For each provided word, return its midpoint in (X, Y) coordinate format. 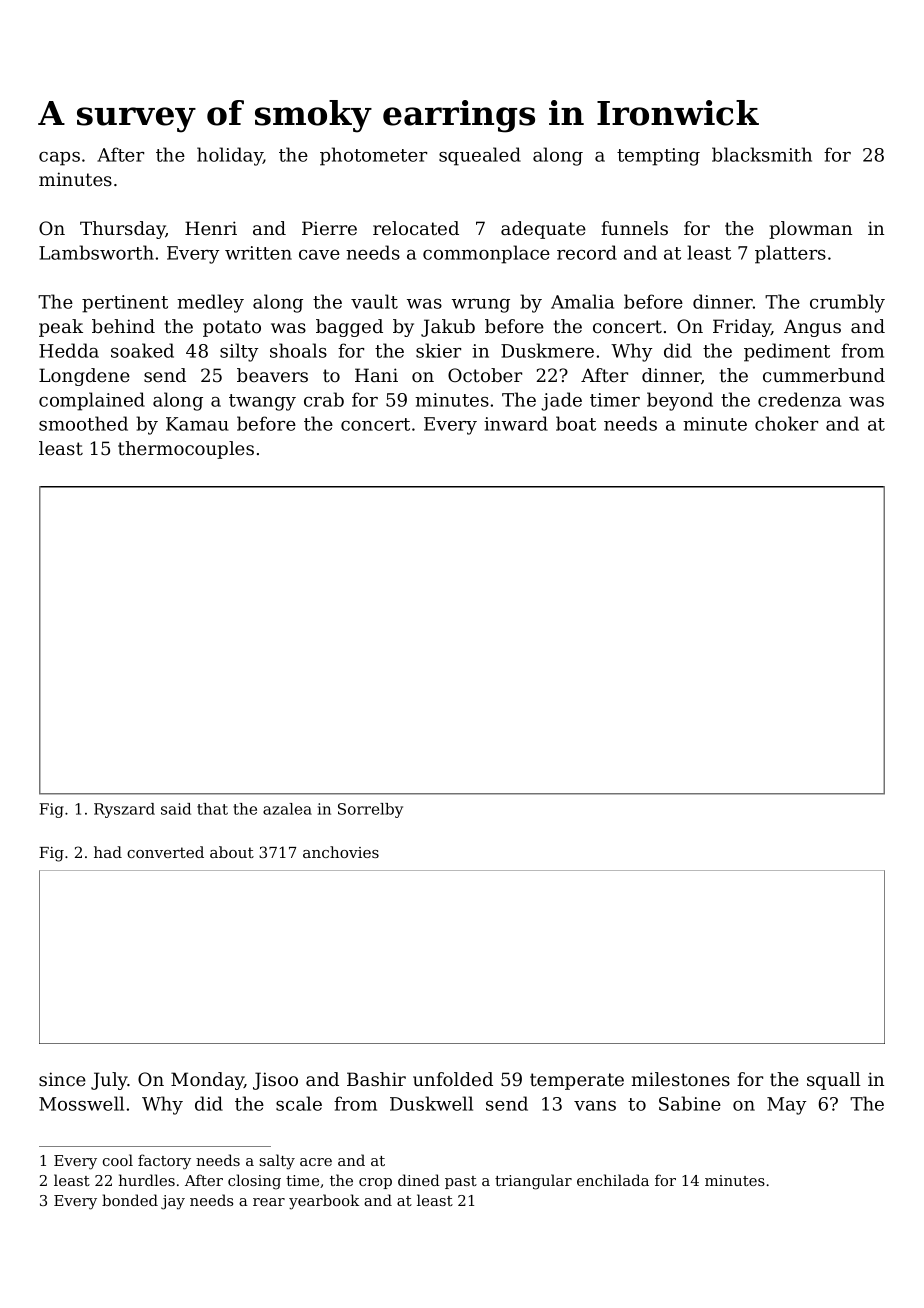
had (108, 852)
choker (786, 423)
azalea (287, 809)
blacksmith (762, 154)
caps (59, 159)
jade (561, 401)
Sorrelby (370, 810)
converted (165, 852)
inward (516, 423)
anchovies (341, 852)
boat (576, 423)
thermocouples (186, 450)
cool (118, 1160)
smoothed (83, 423)
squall (834, 1081)
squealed (480, 156)
